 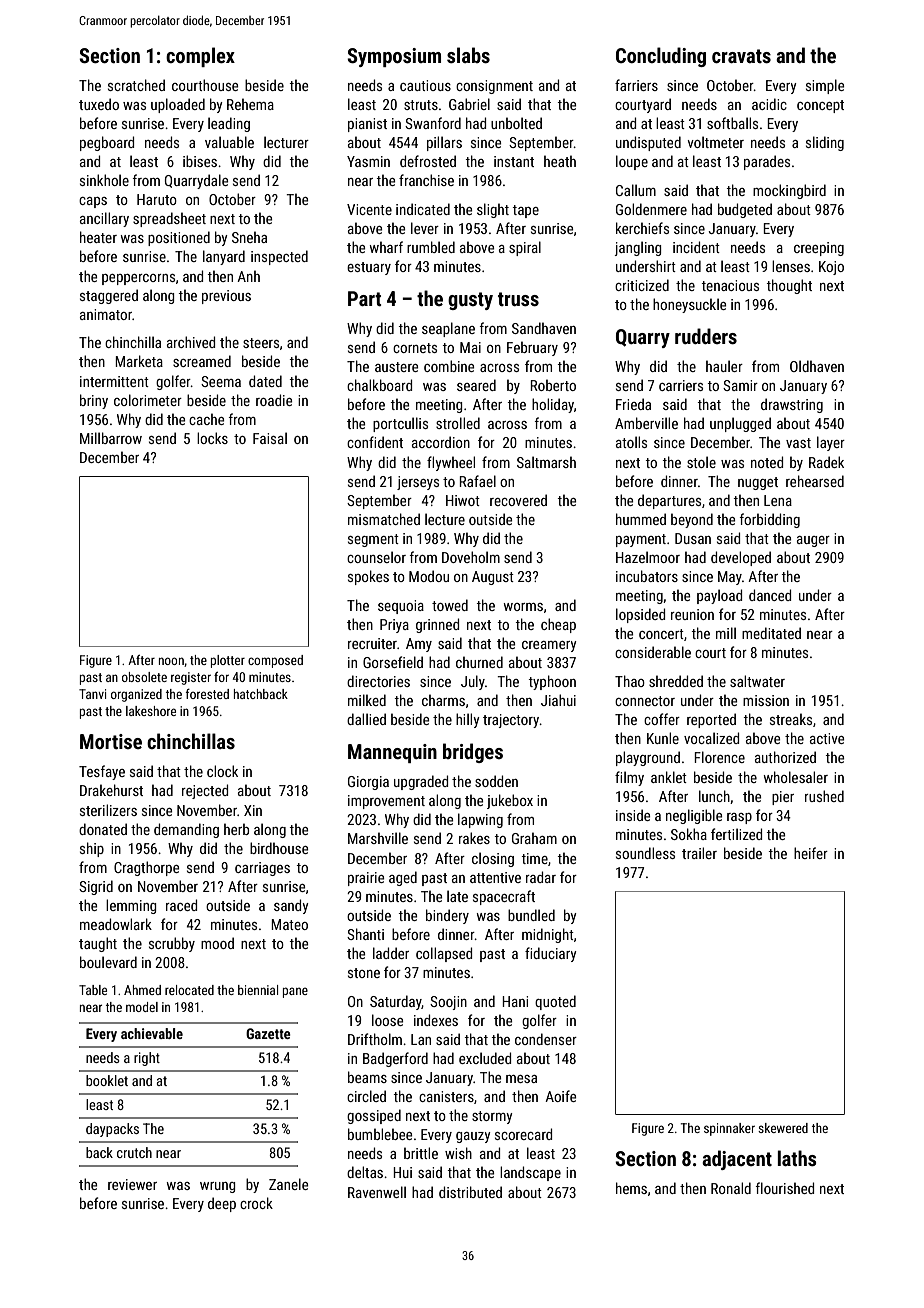 I want to click on shredded, so click(x=676, y=681).
